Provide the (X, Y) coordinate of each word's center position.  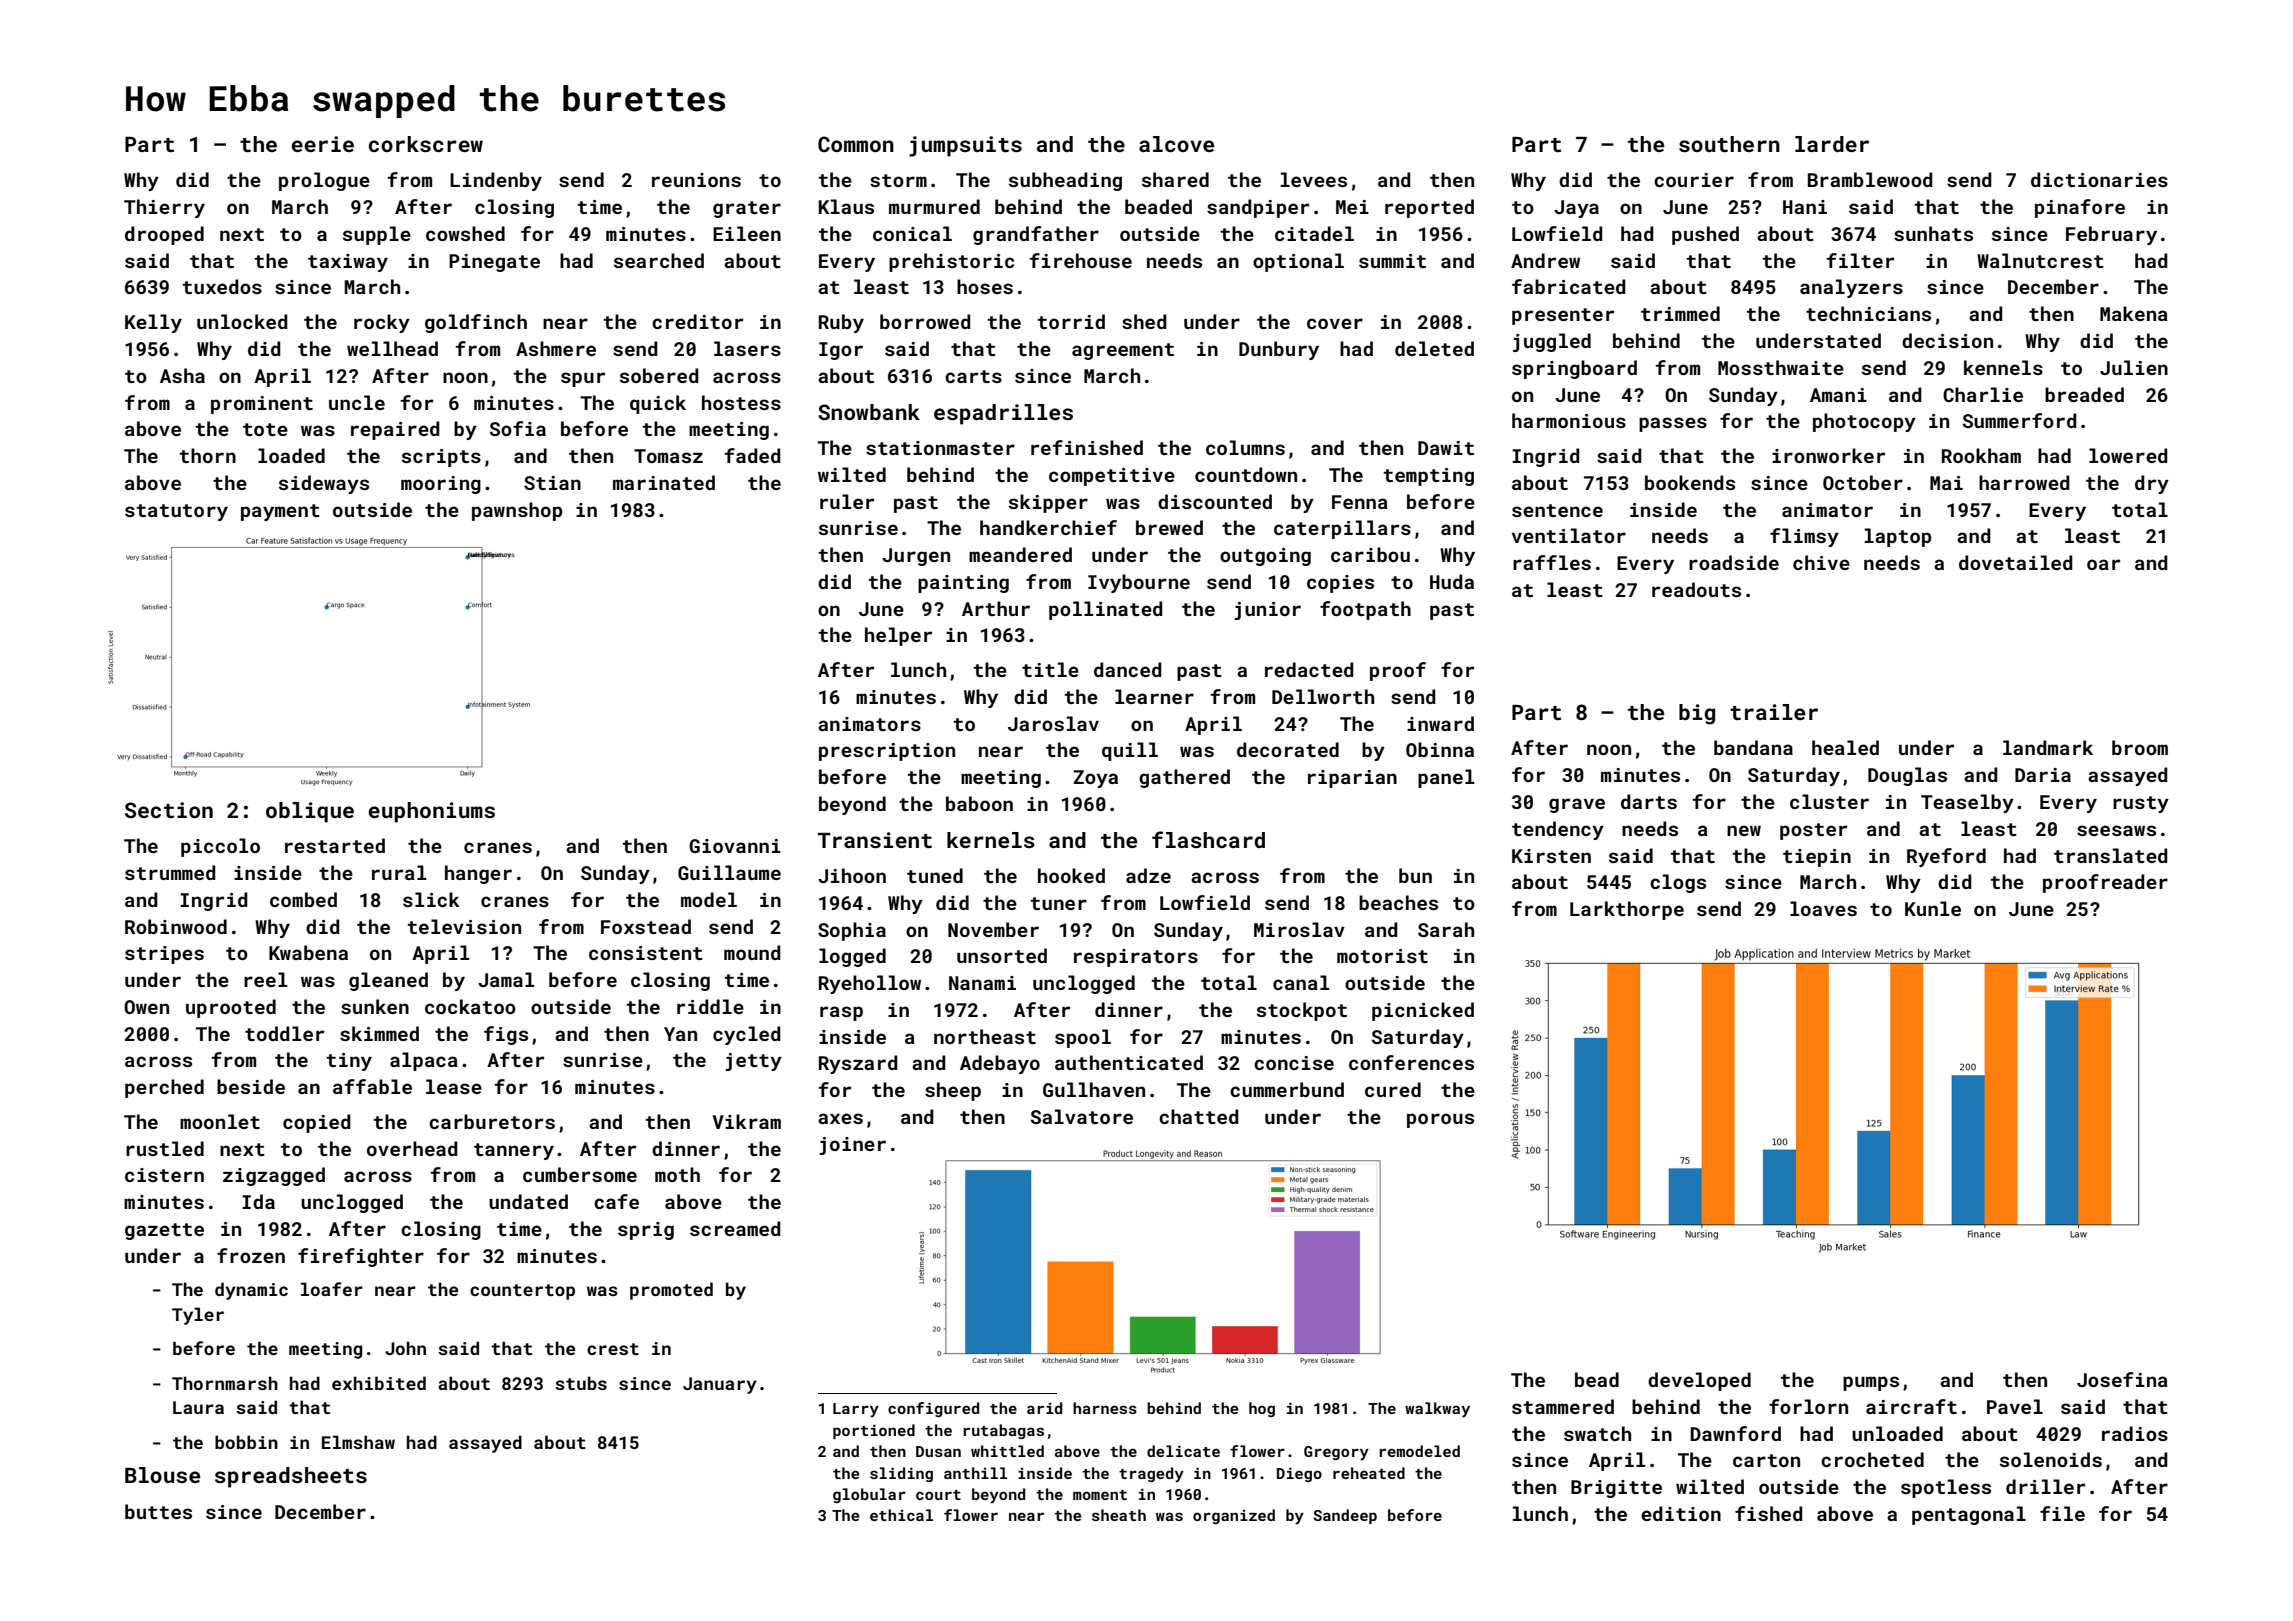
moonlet (220, 1121)
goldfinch (476, 323)
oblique (310, 812)
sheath (1119, 1515)
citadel (1314, 233)
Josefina (2122, 1379)
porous (1440, 1120)
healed (1845, 747)
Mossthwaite (1781, 367)
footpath (1365, 610)
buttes (158, 1511)
